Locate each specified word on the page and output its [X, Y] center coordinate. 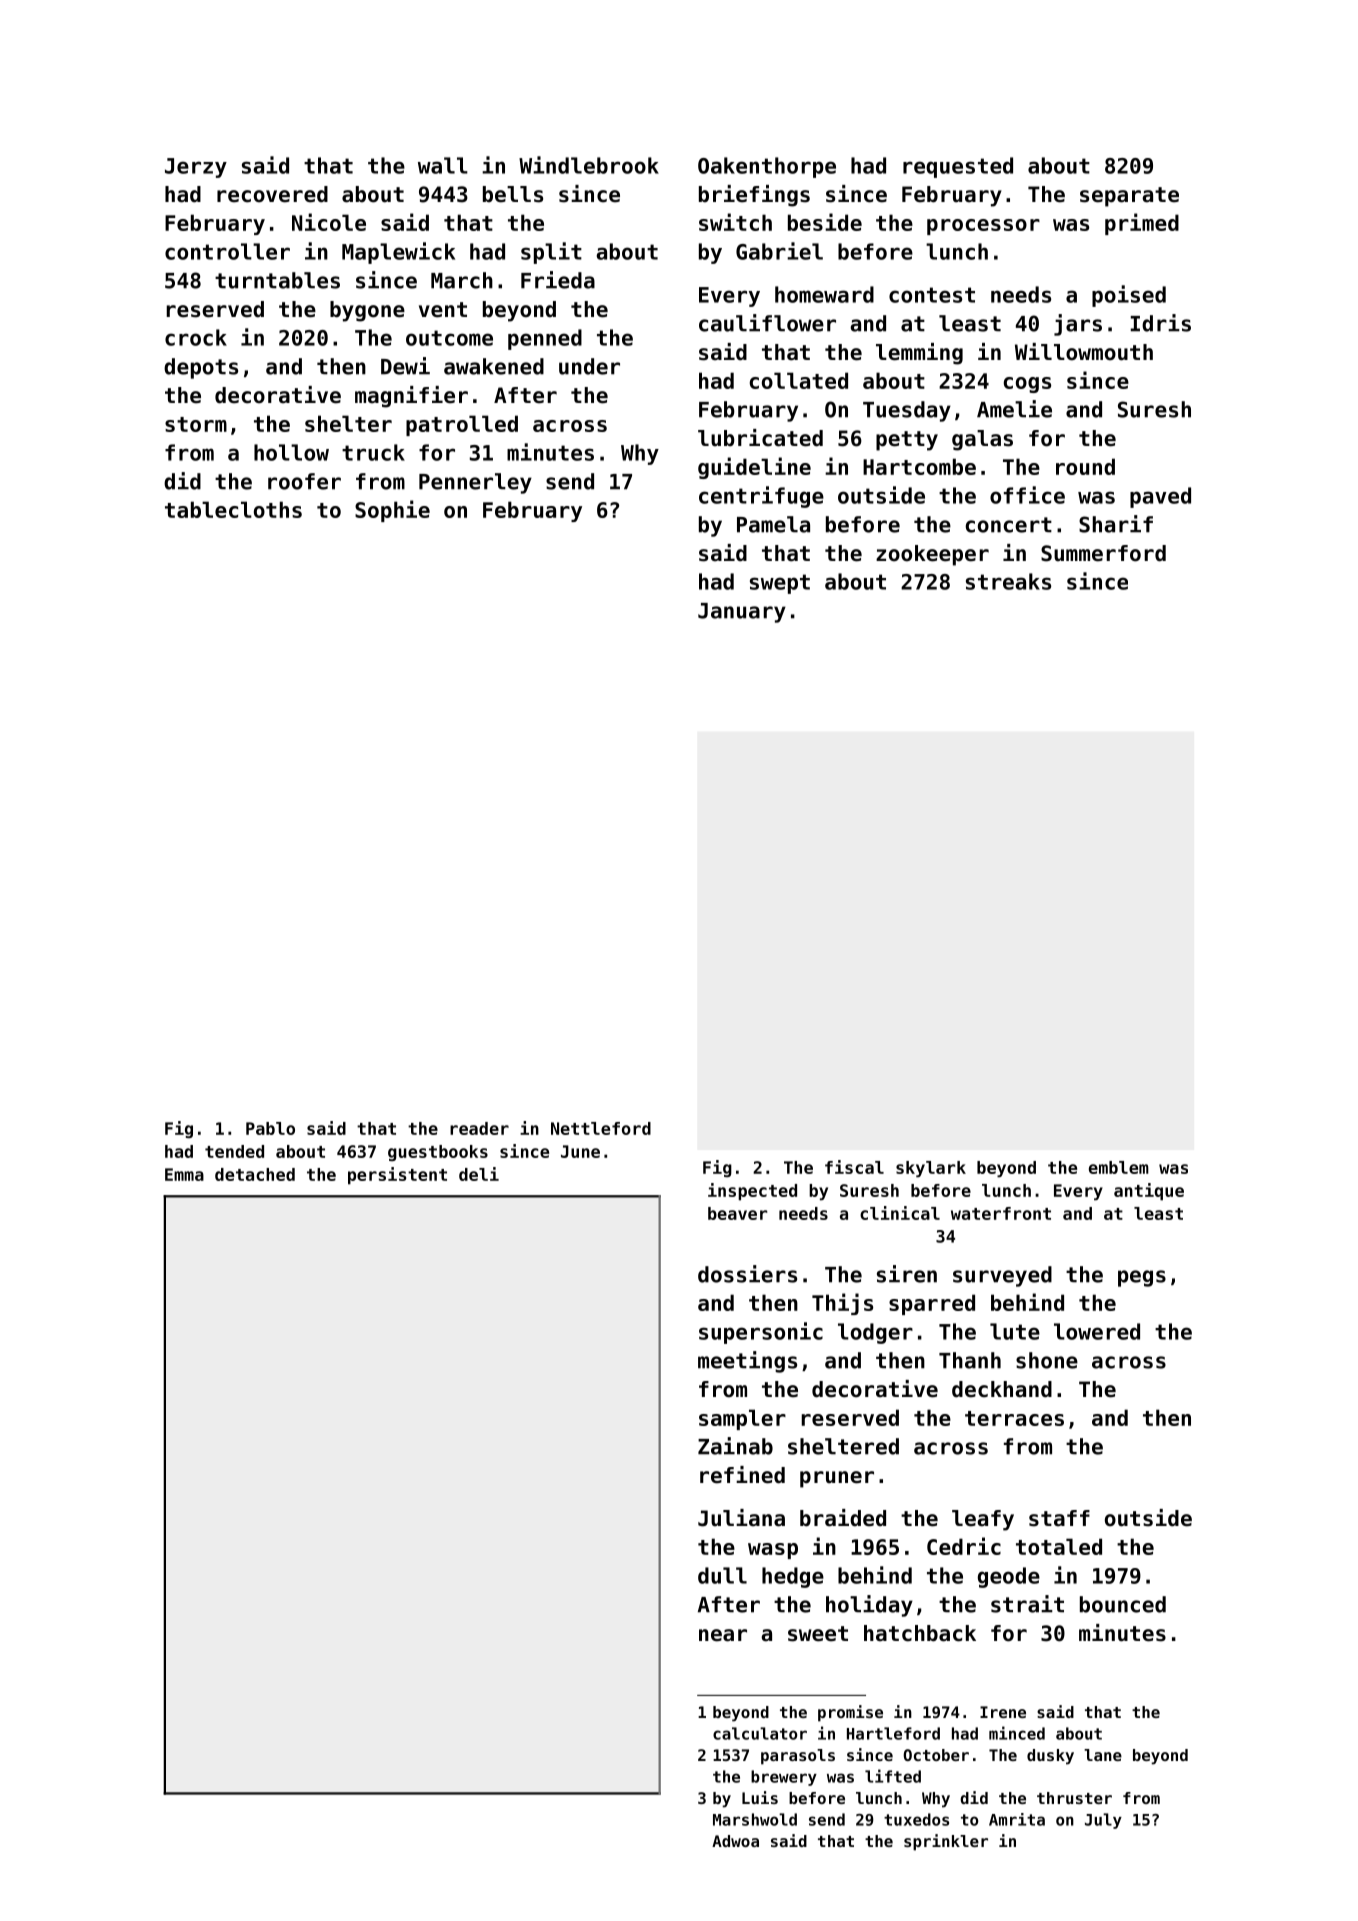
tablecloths [233, 509]
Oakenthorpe [767, 167]
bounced [1123, 1604]
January [742, 613]
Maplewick [398, 253]
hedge [793, 1577]
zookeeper [932, 555]
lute [1015, 1331]
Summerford [1103, 553]
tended [234, 1151]
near [723, 1635]
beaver [737, 1213]
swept [780, 584]
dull [722, 1575]
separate [1129, 197]
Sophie [392, 511]
